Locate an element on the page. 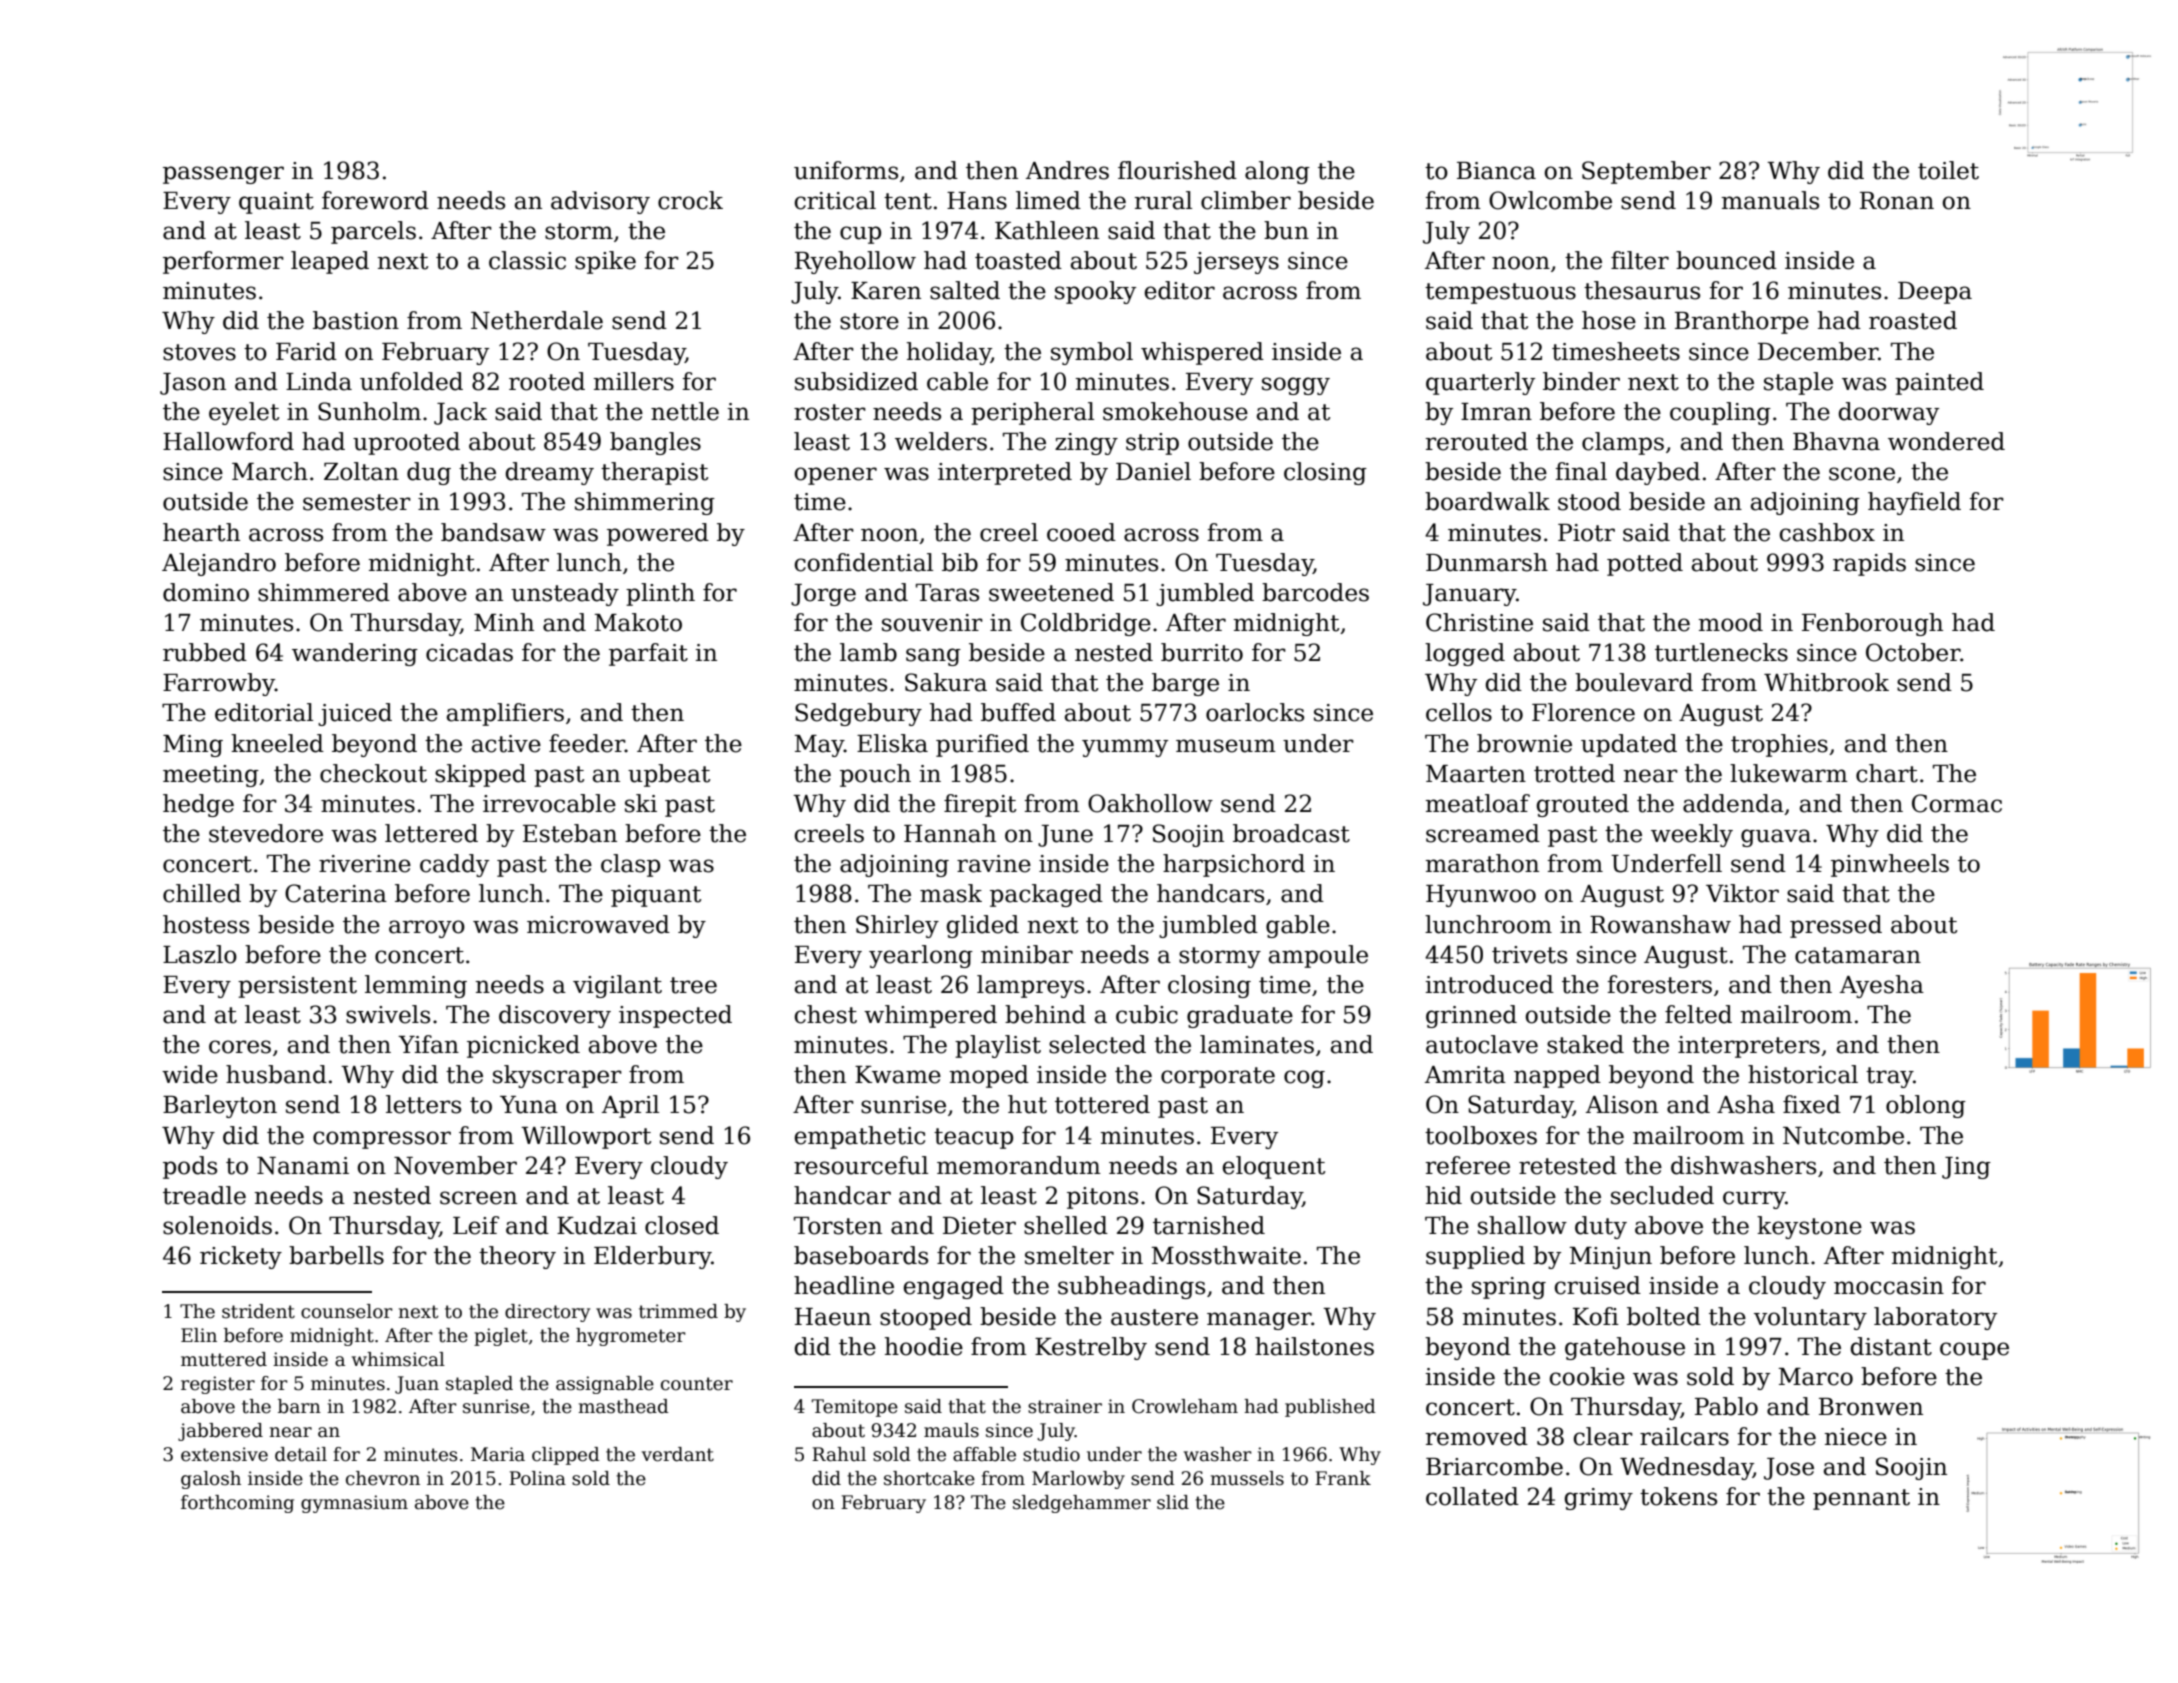 Image resolution: width=2178 pixels, height=1683 pixels. painted is located at coordinates (1939, 383).
